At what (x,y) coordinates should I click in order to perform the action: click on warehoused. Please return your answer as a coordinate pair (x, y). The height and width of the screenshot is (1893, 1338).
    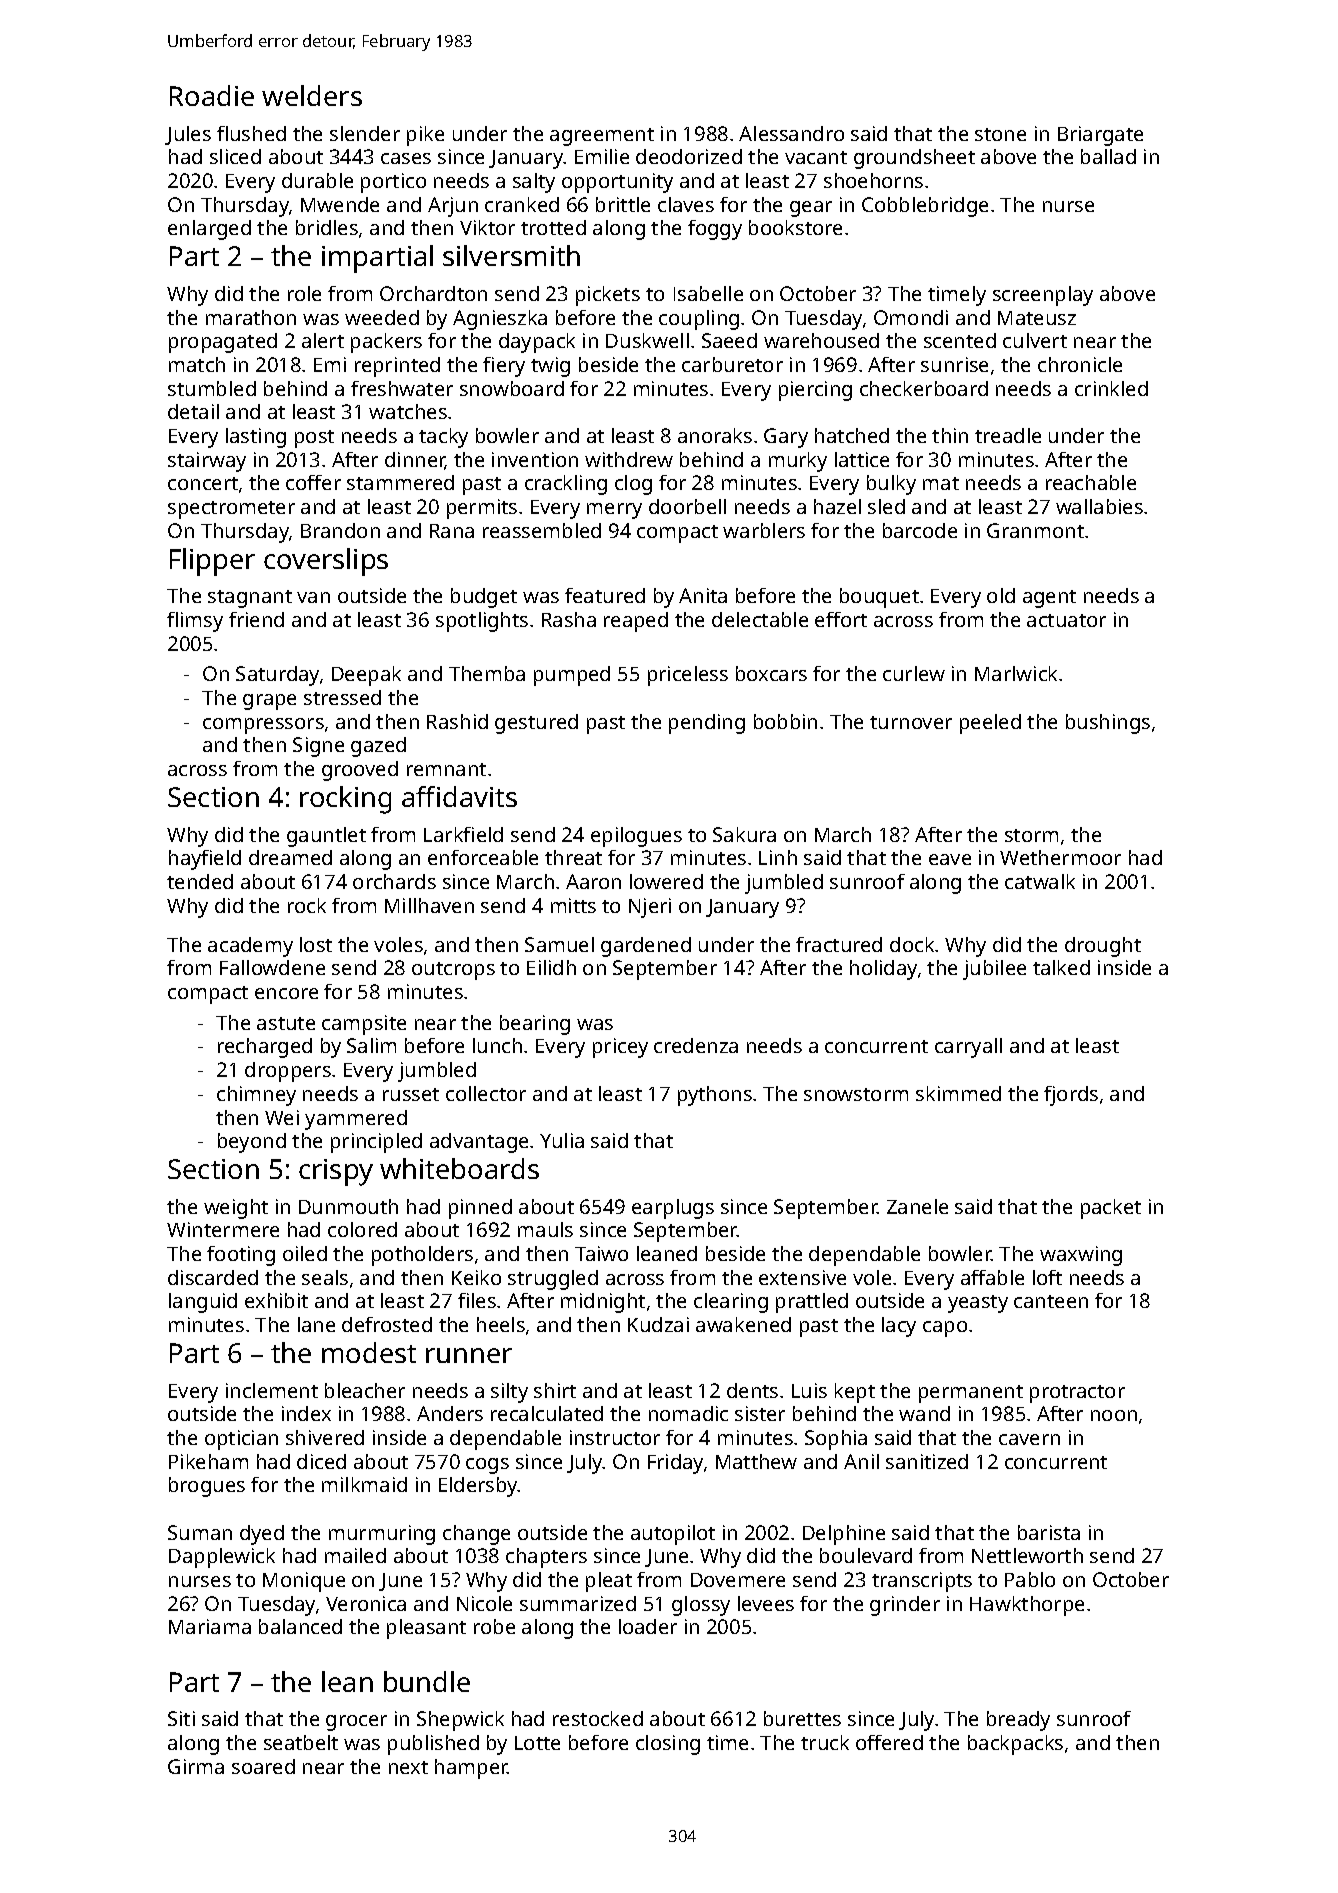
    Looking at the image, I should click on (821, 340).
